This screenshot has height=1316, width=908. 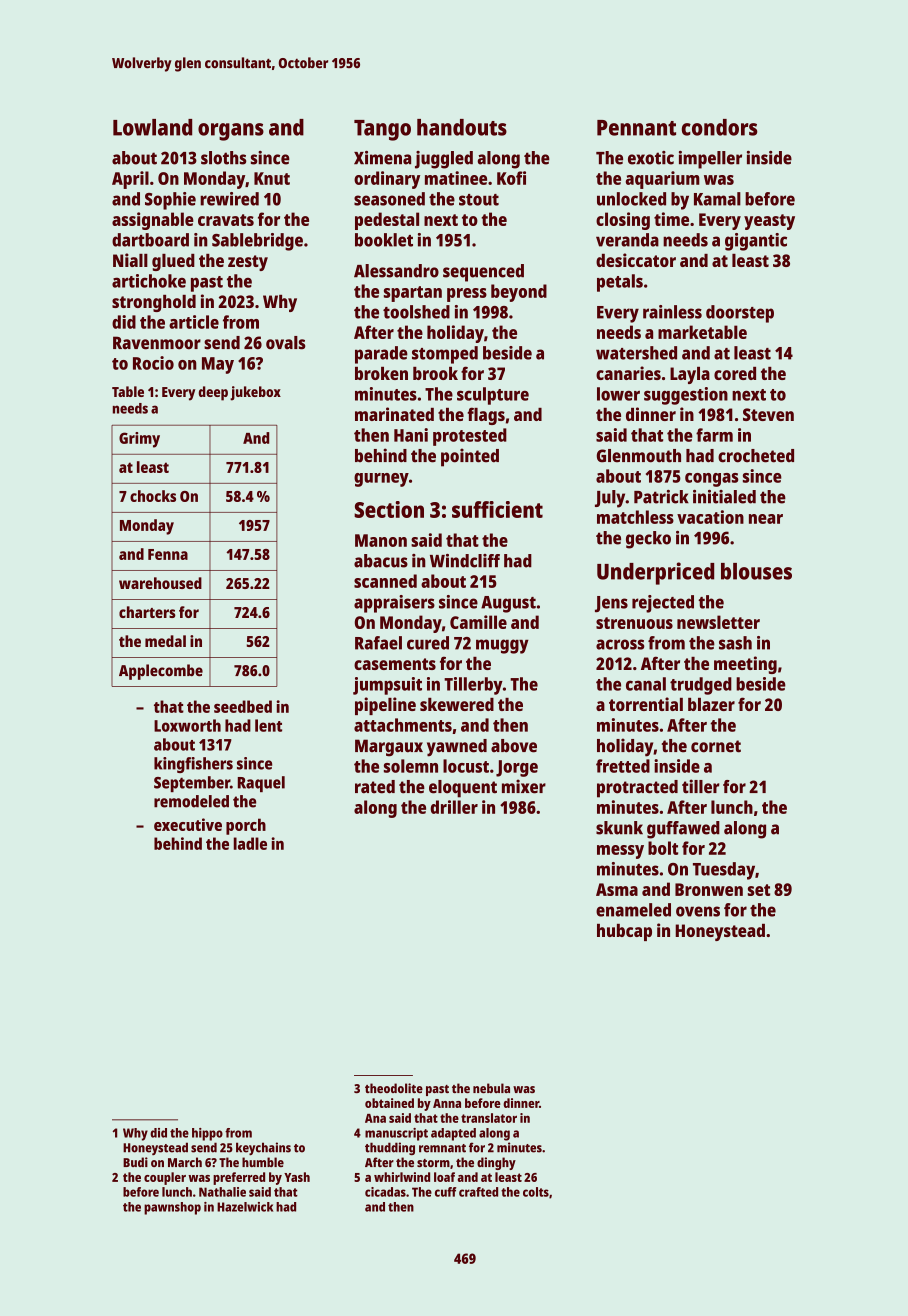 I want to click on attachments, so click(x=403, y=725).
